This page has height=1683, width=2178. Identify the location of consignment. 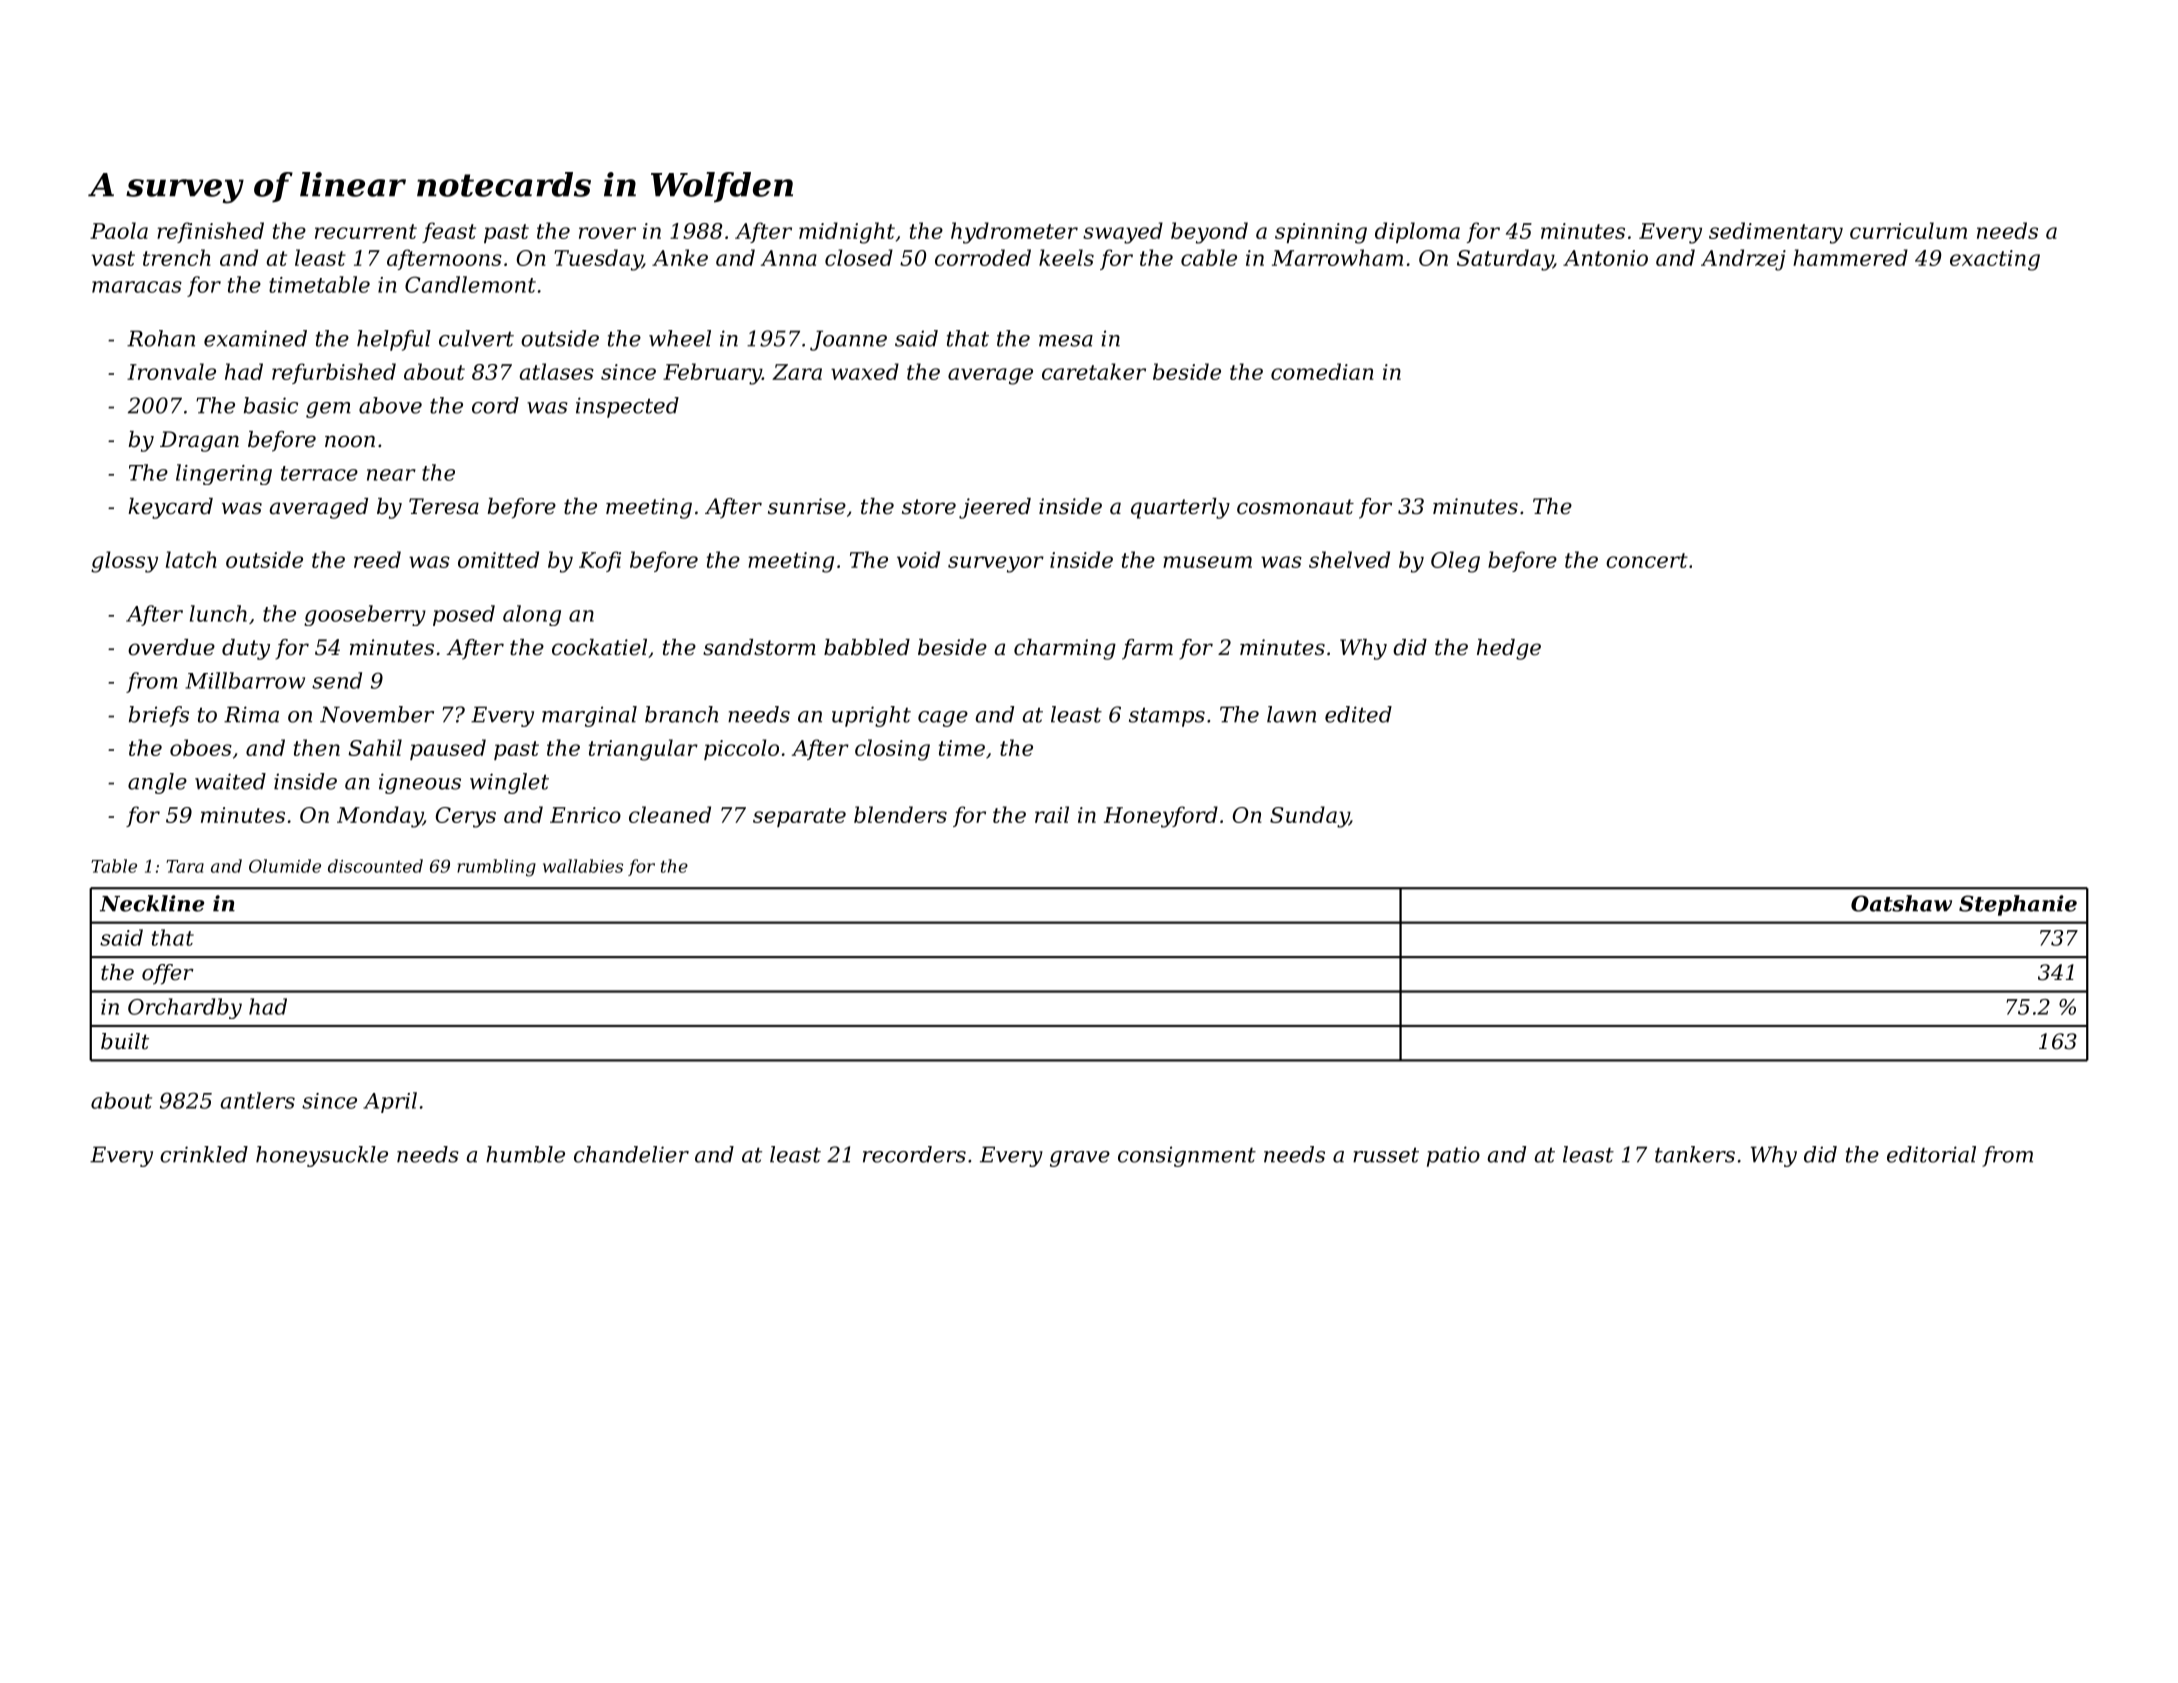
(1187, 1156).
